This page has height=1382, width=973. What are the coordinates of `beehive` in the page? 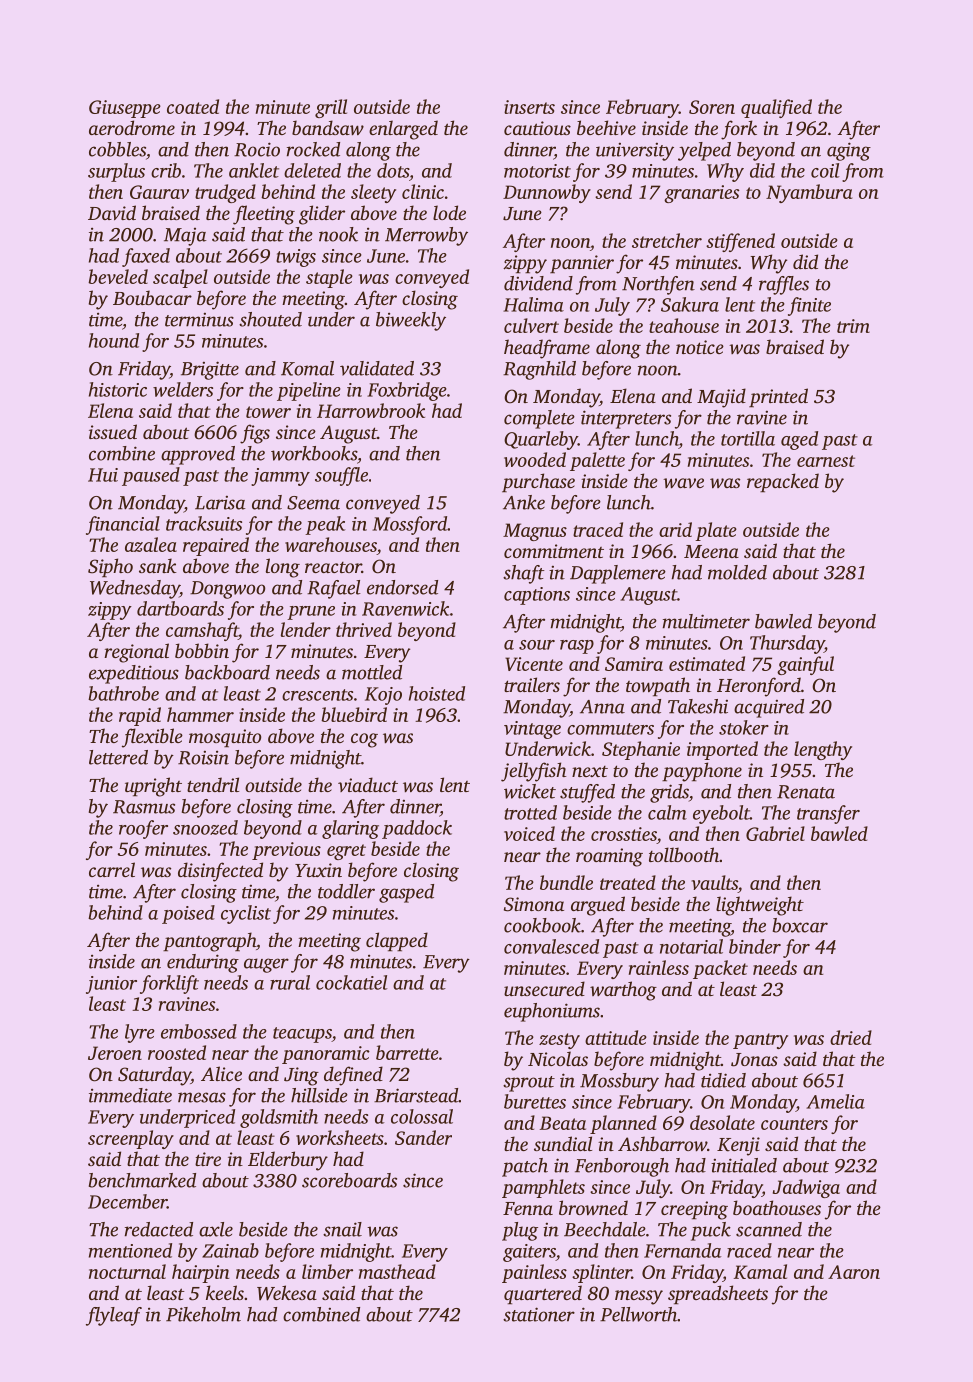 It's located at (606, 127).
